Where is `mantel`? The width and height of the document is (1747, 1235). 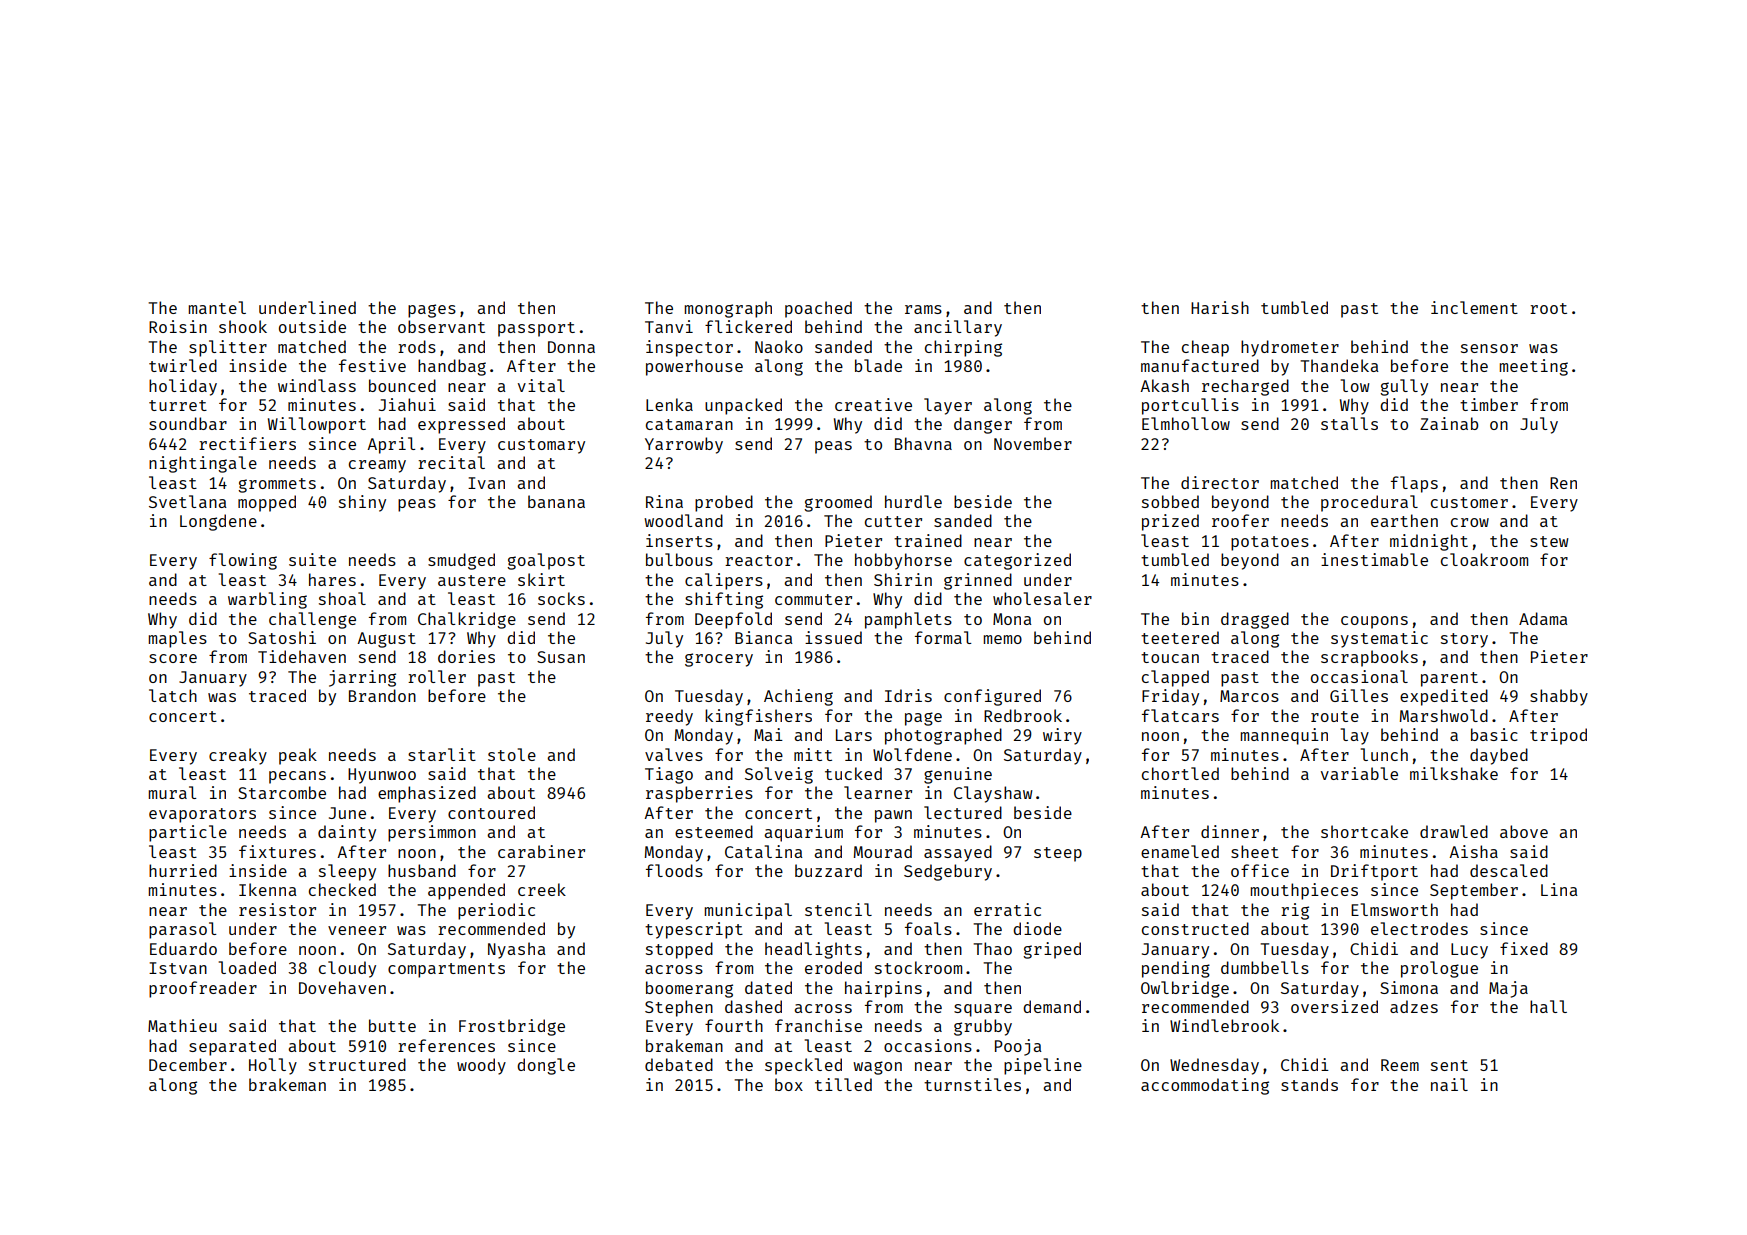
mantel is located at coordinates (217, 307).
